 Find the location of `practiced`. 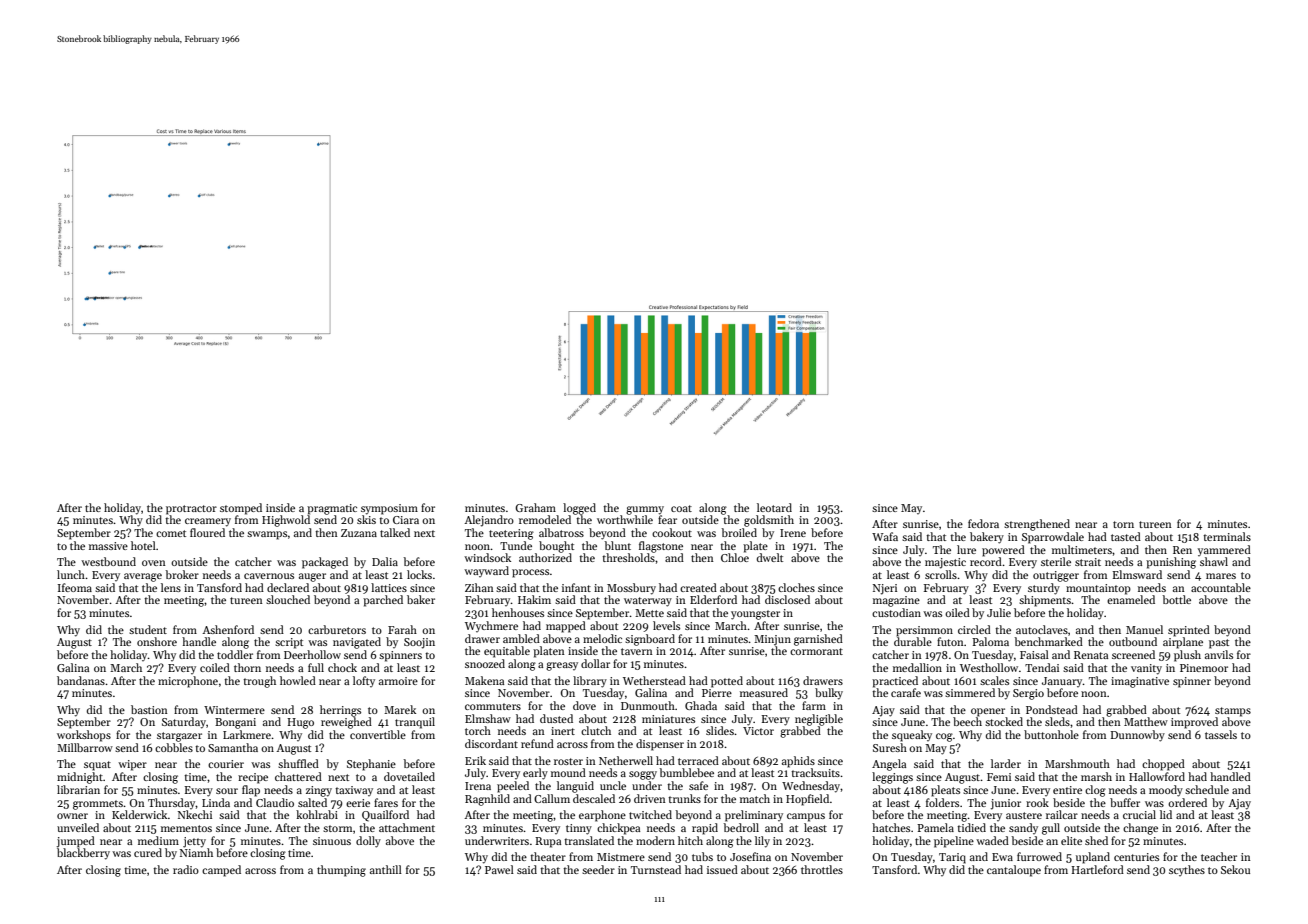

practiced is located at coordinates (895, 682).
